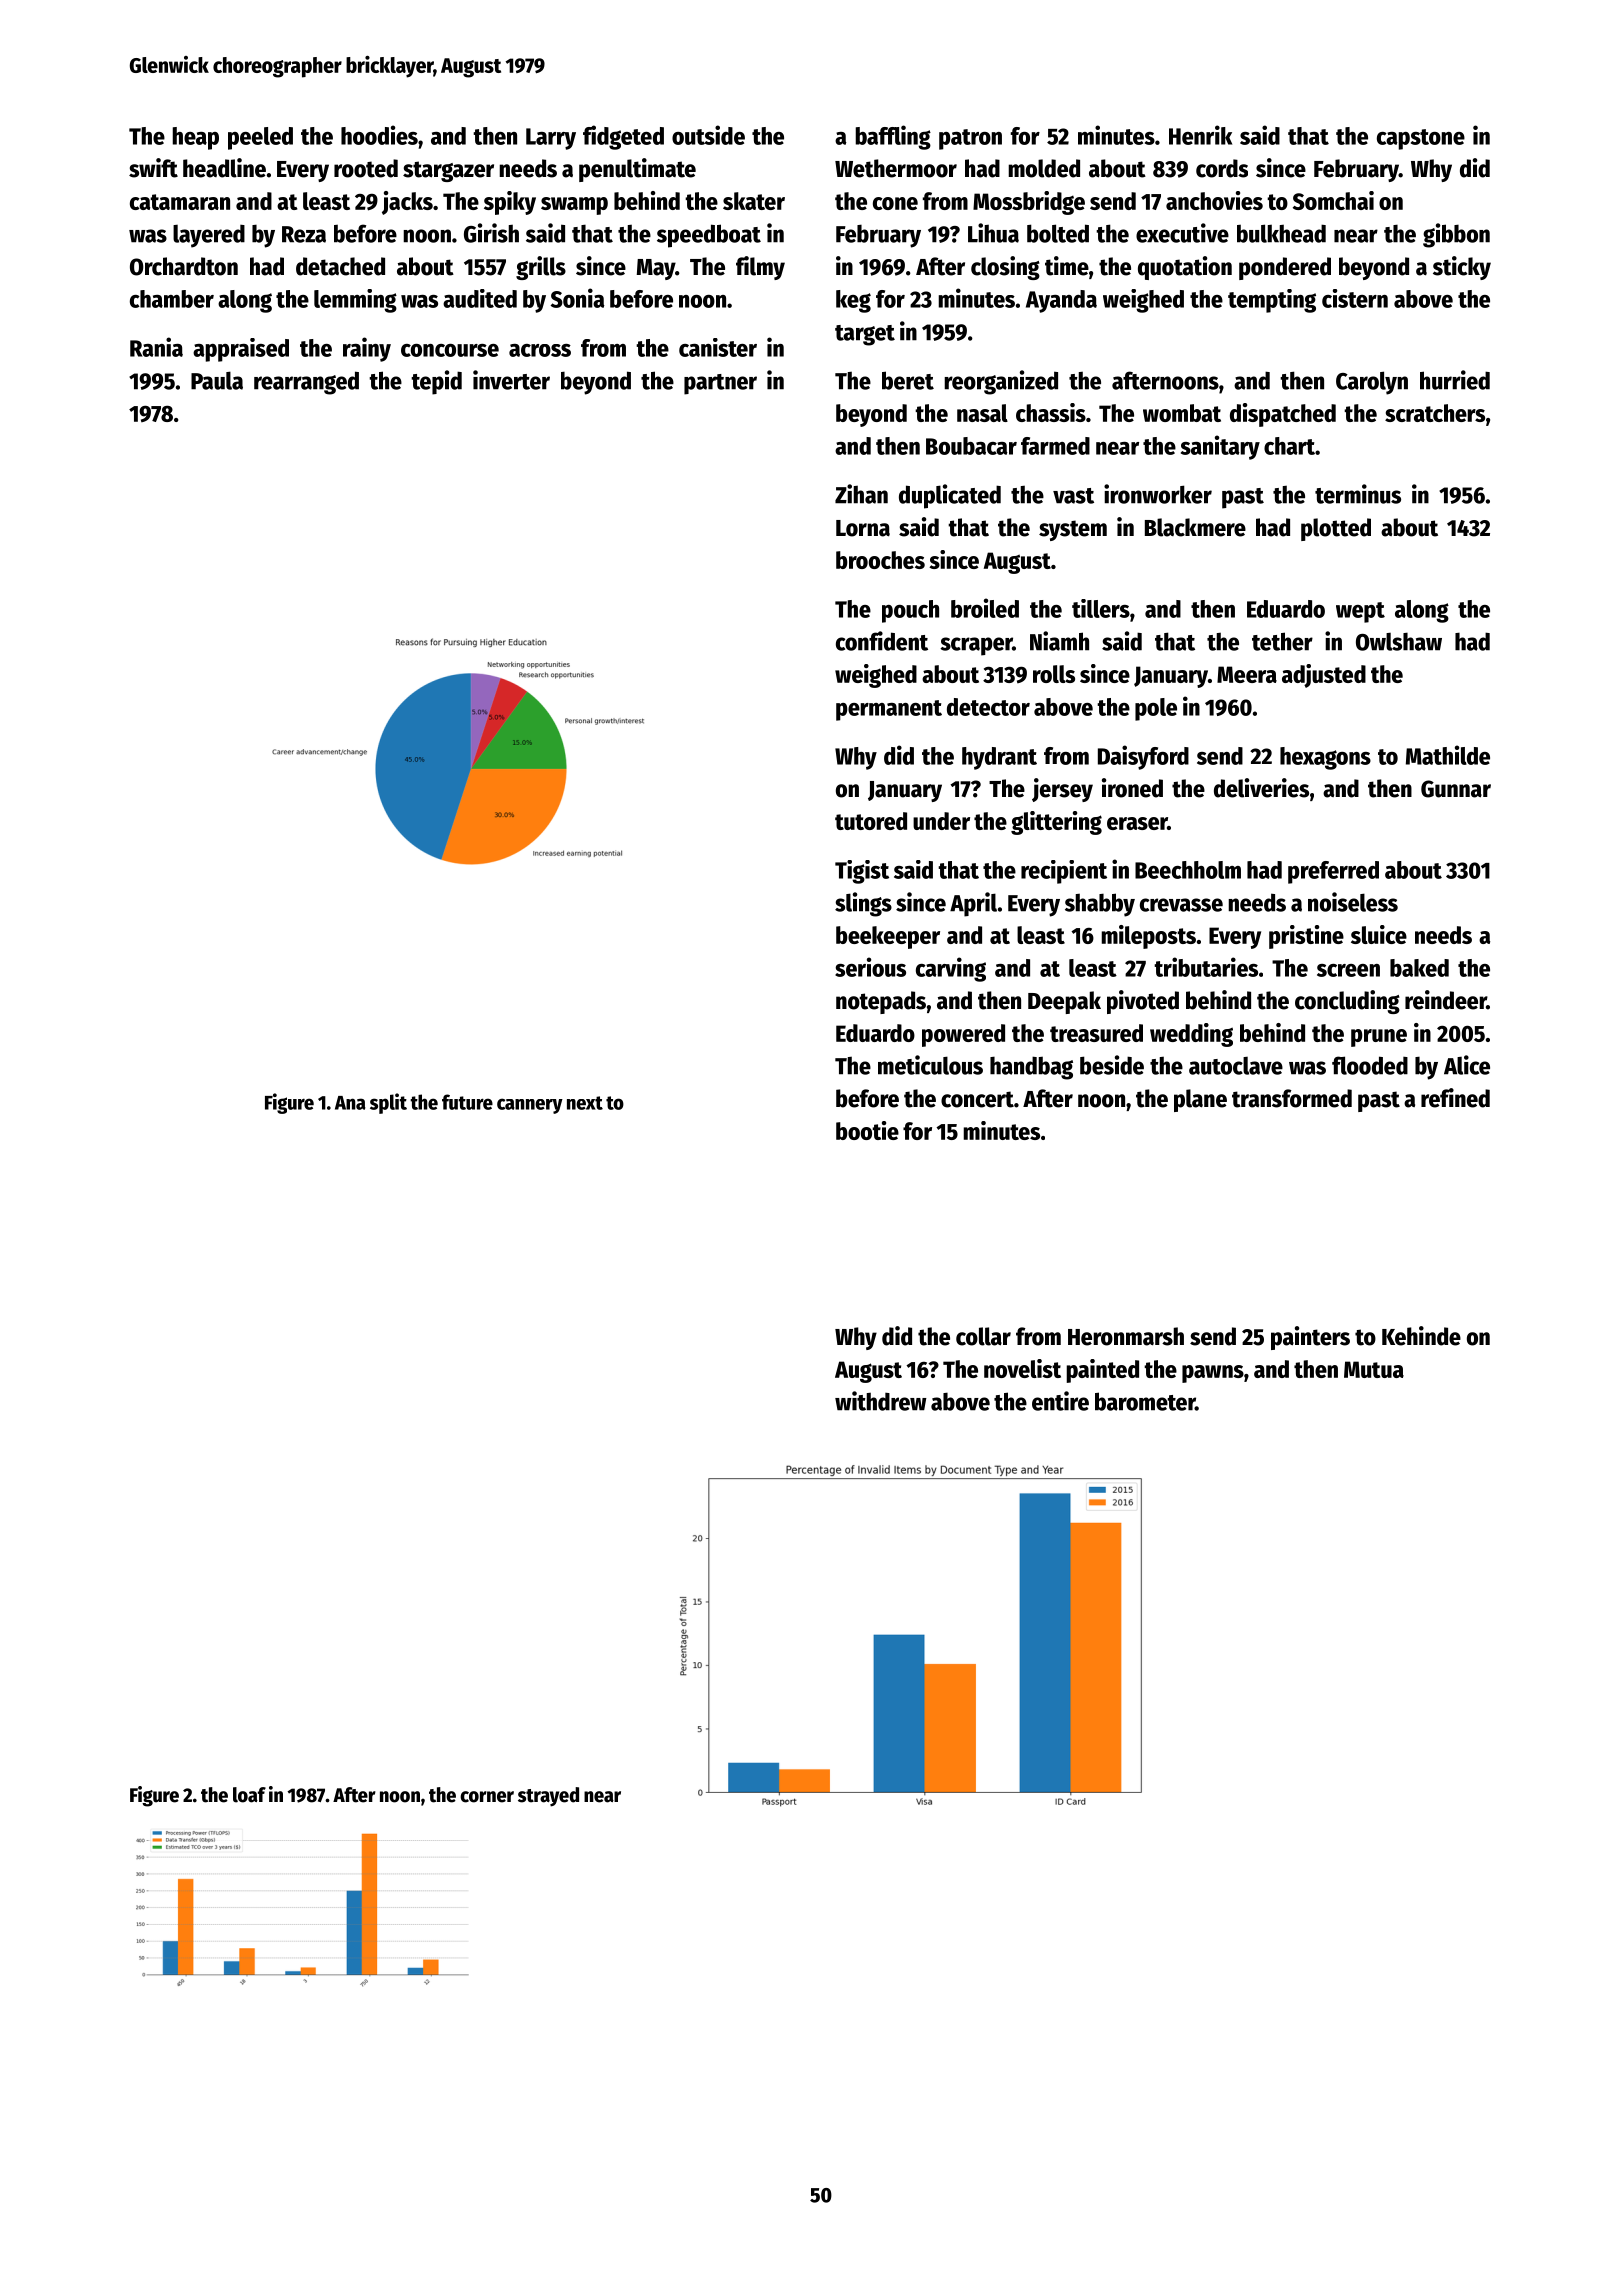 This screenshot has width=1620, height=2292. Describe the element at coordinates (910, 611) in the screenshot. I see `pouch` at that location.
